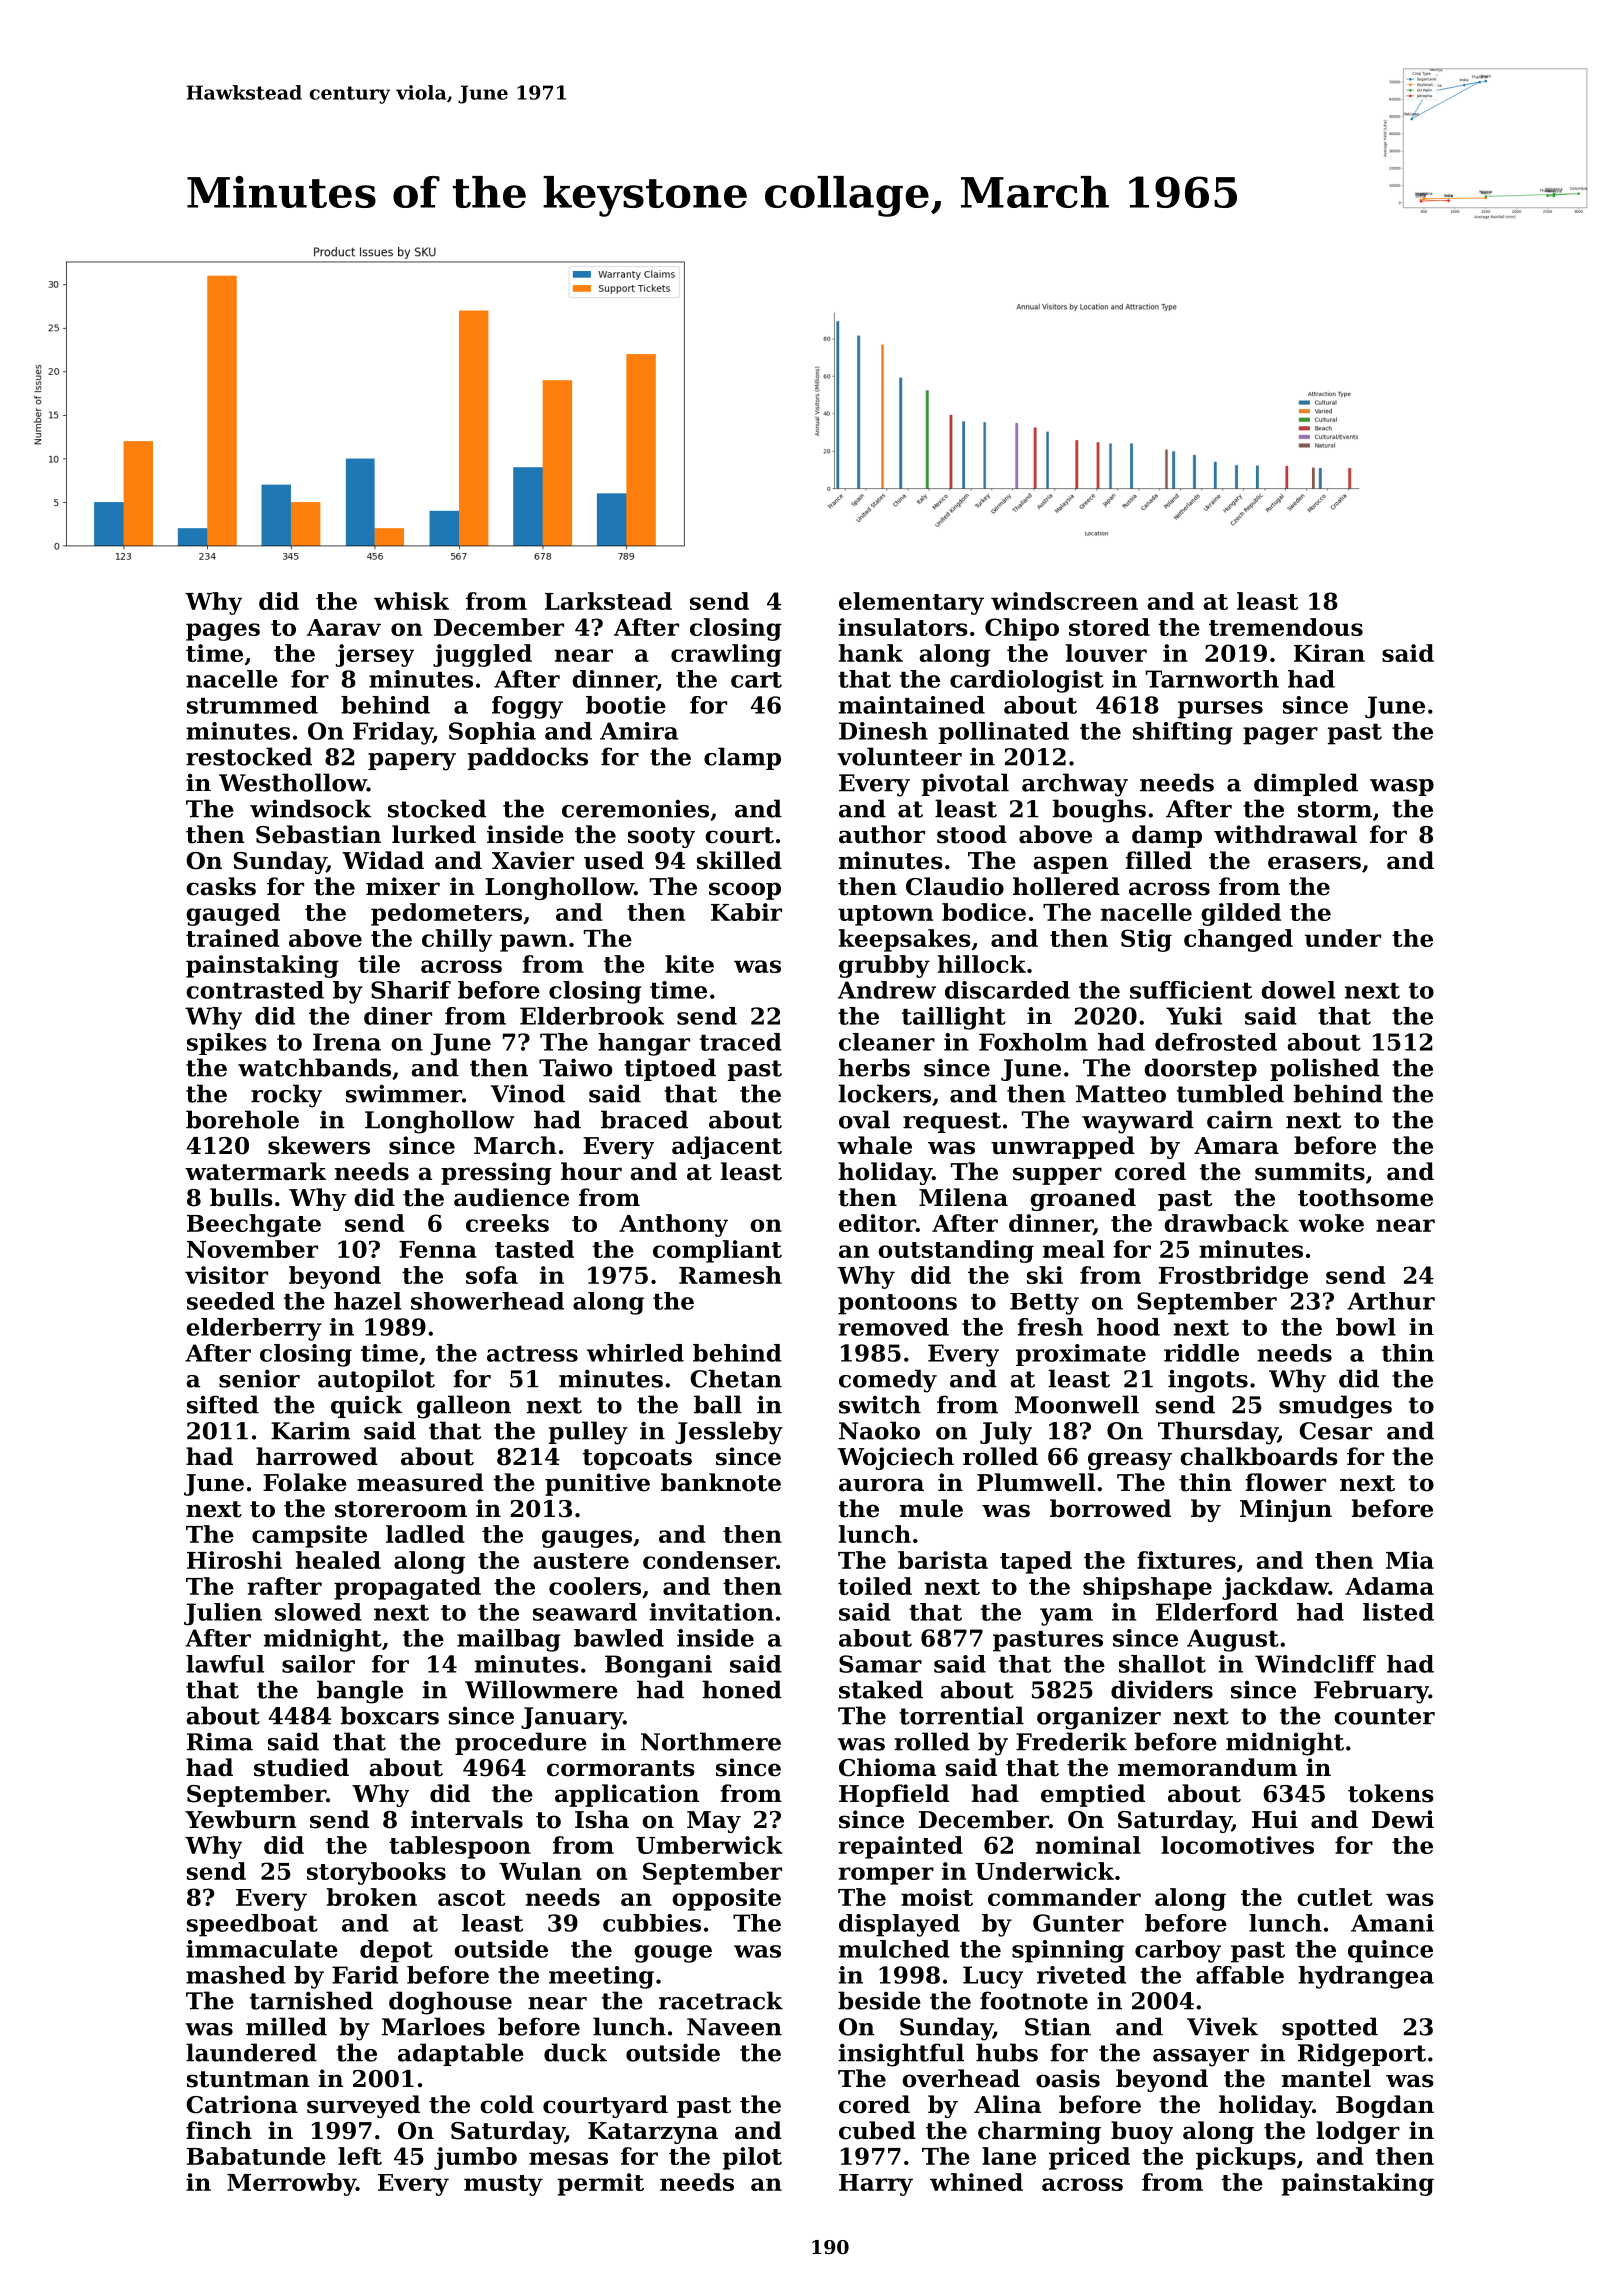 The height and width of the image is (2292, 1620). Describe the element at coordinates (1365, 1197) in the image. I see `toothsome` at that location.
